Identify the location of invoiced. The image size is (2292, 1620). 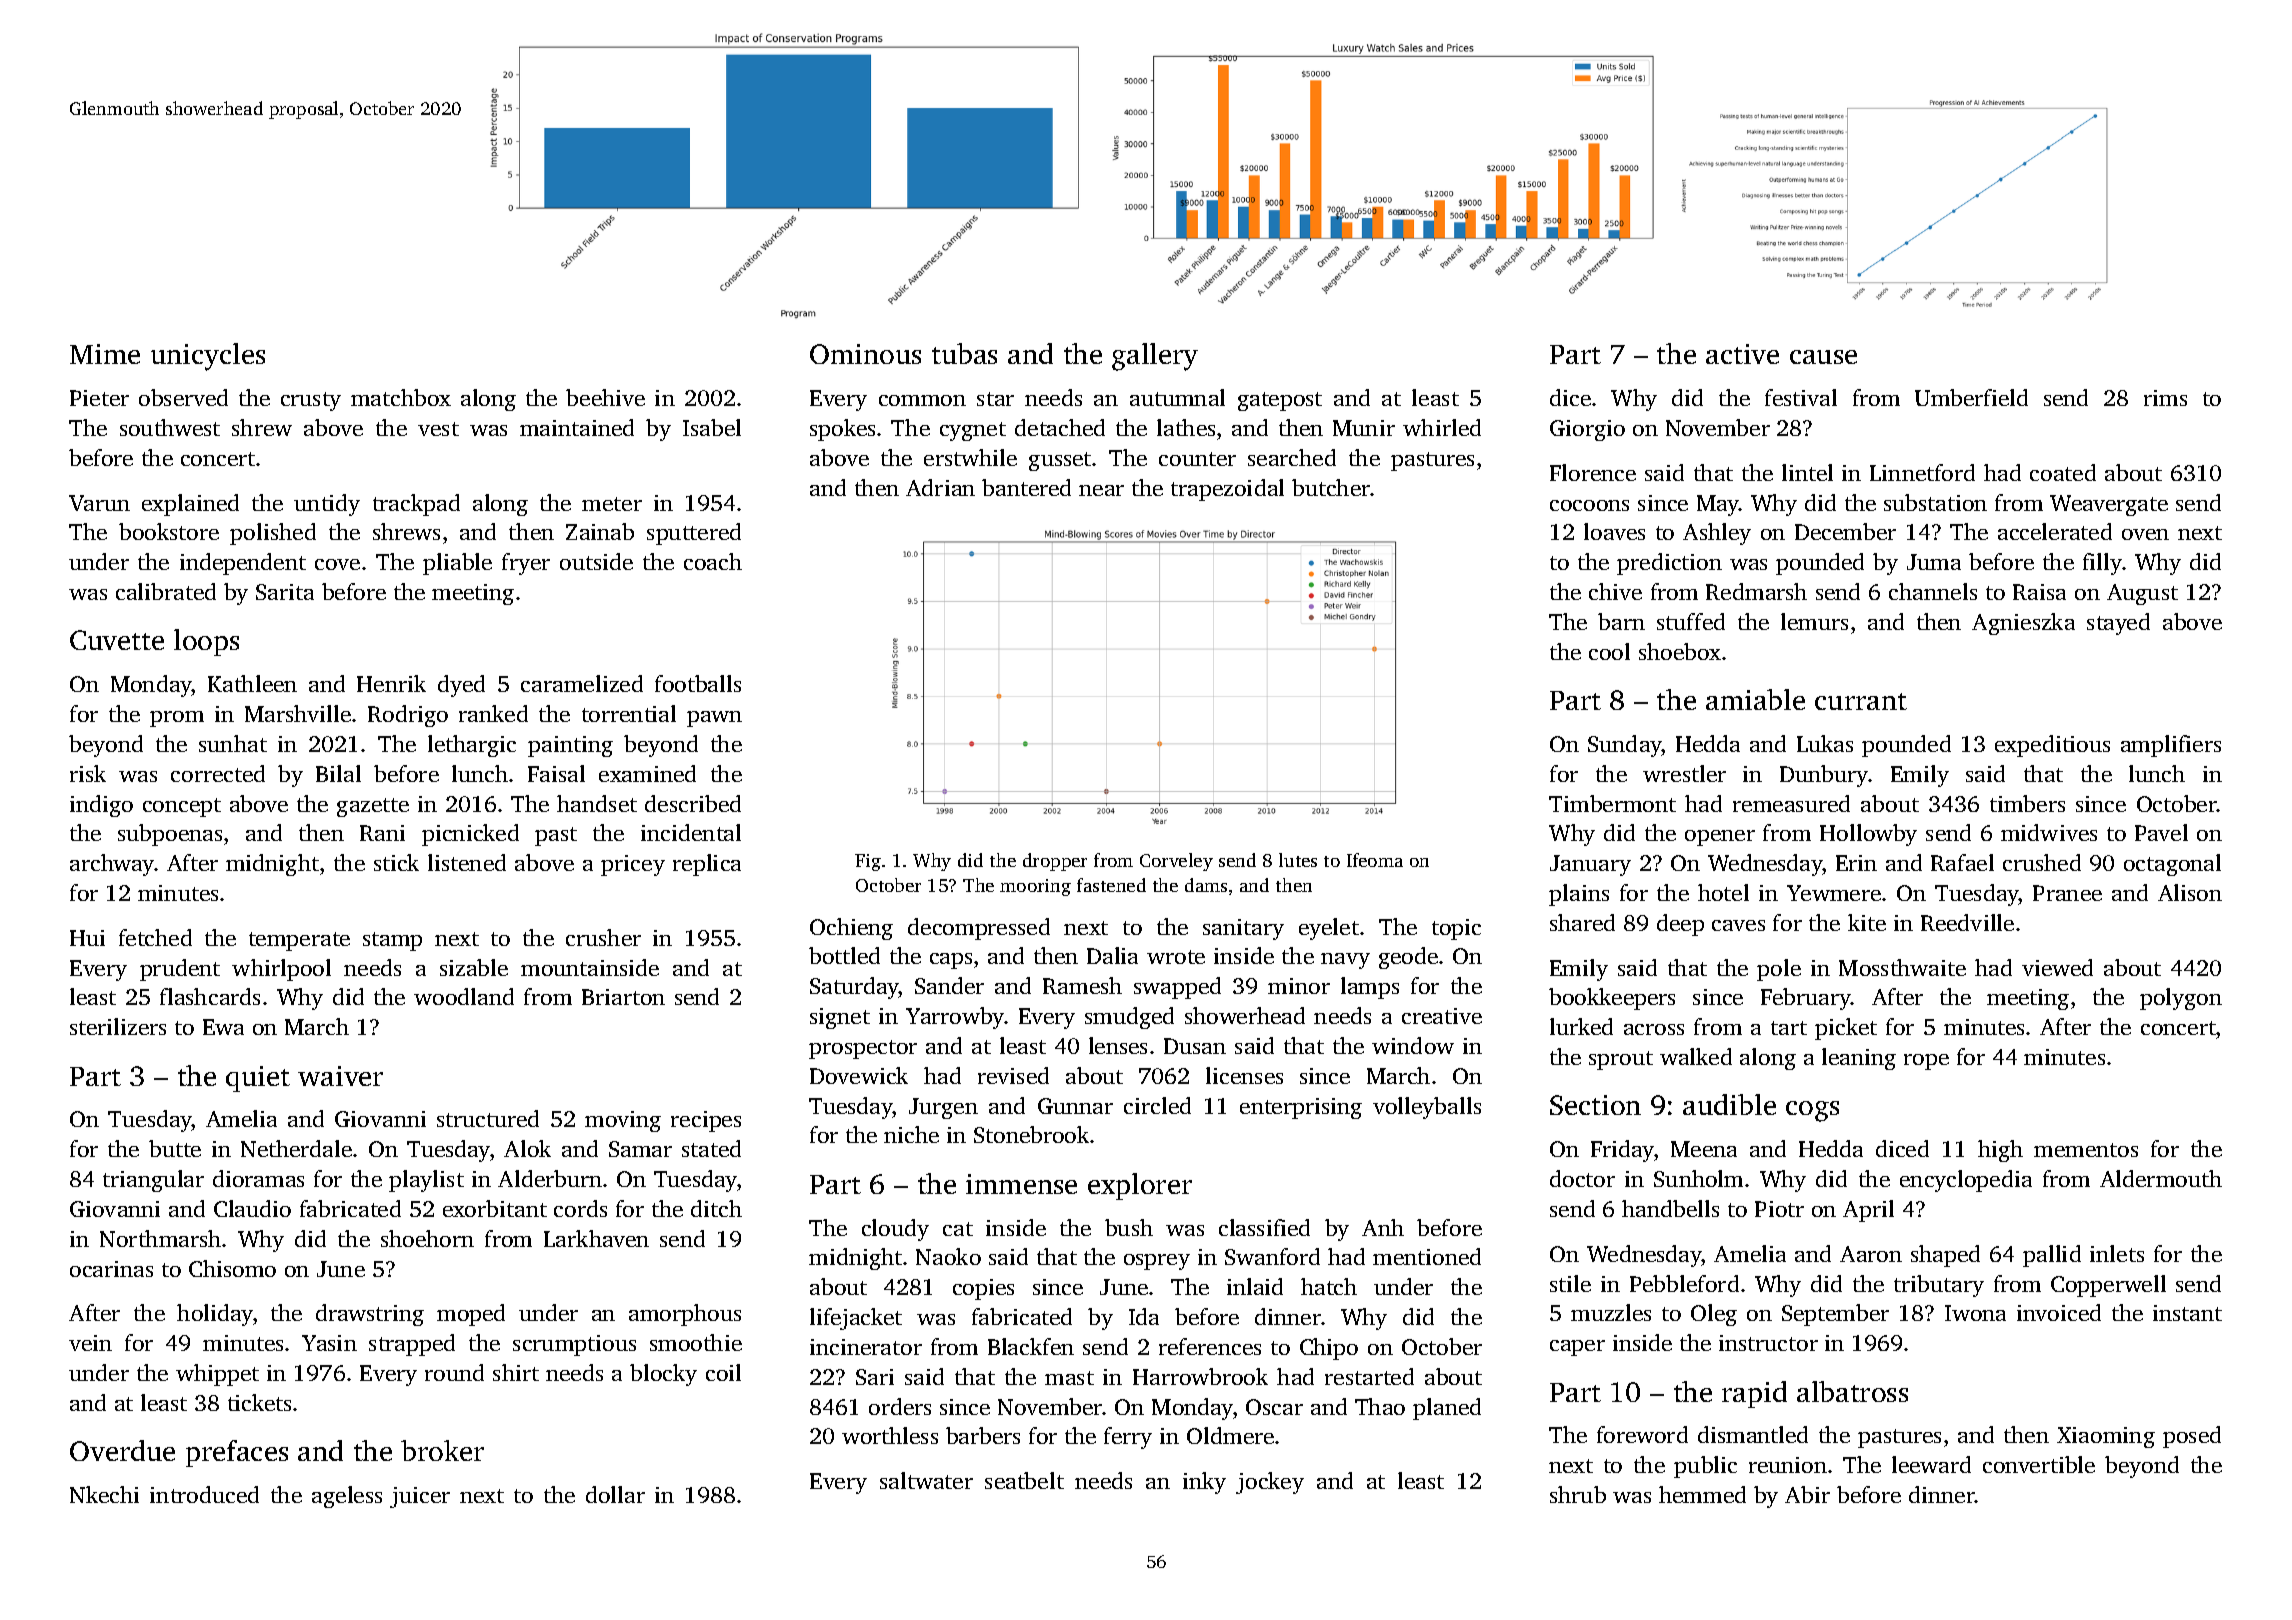
(2059, 1312).
